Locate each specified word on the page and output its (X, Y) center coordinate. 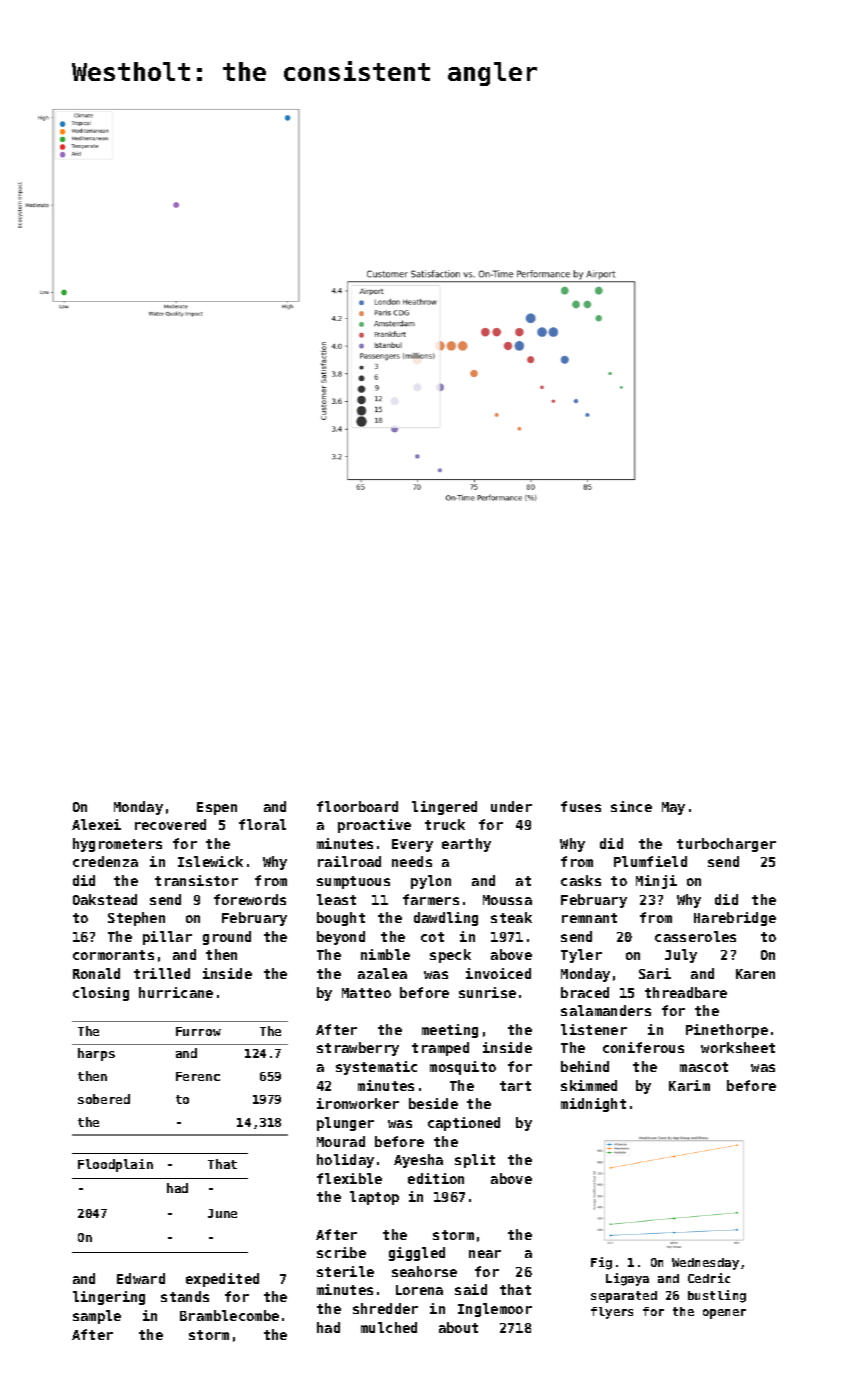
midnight (593, 1105)
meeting (450, 1031)
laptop (374, 1198)
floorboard (357, 806)
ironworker (358, 1103)
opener (724, 1314)
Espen (217, 808)
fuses (581, 806)
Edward (141, 1278)
